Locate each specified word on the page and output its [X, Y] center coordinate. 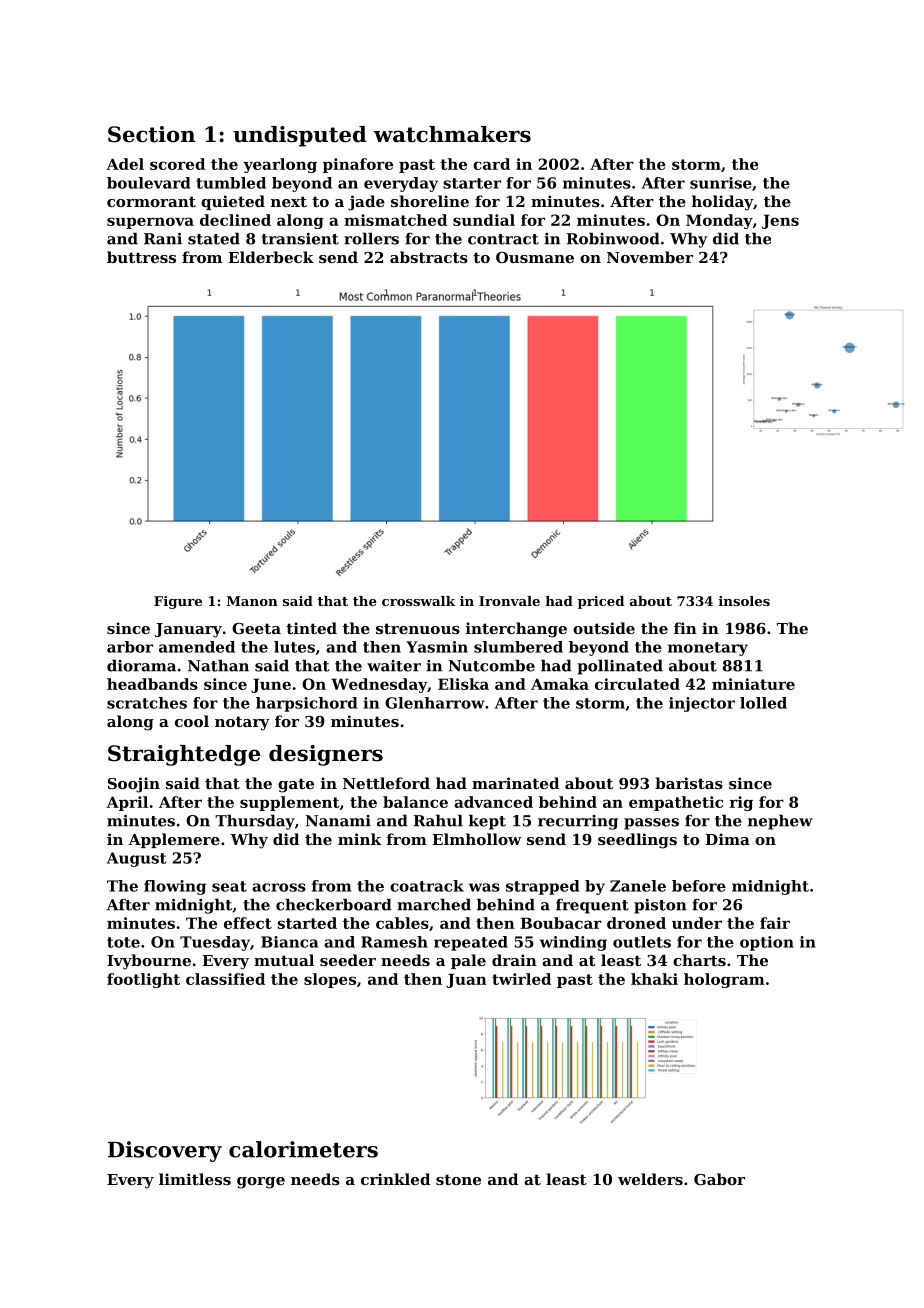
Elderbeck [271, 257]
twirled [521, 979]
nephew [780, 822]
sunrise [721, 183]
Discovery [165, 1151]
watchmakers [452, 134]
